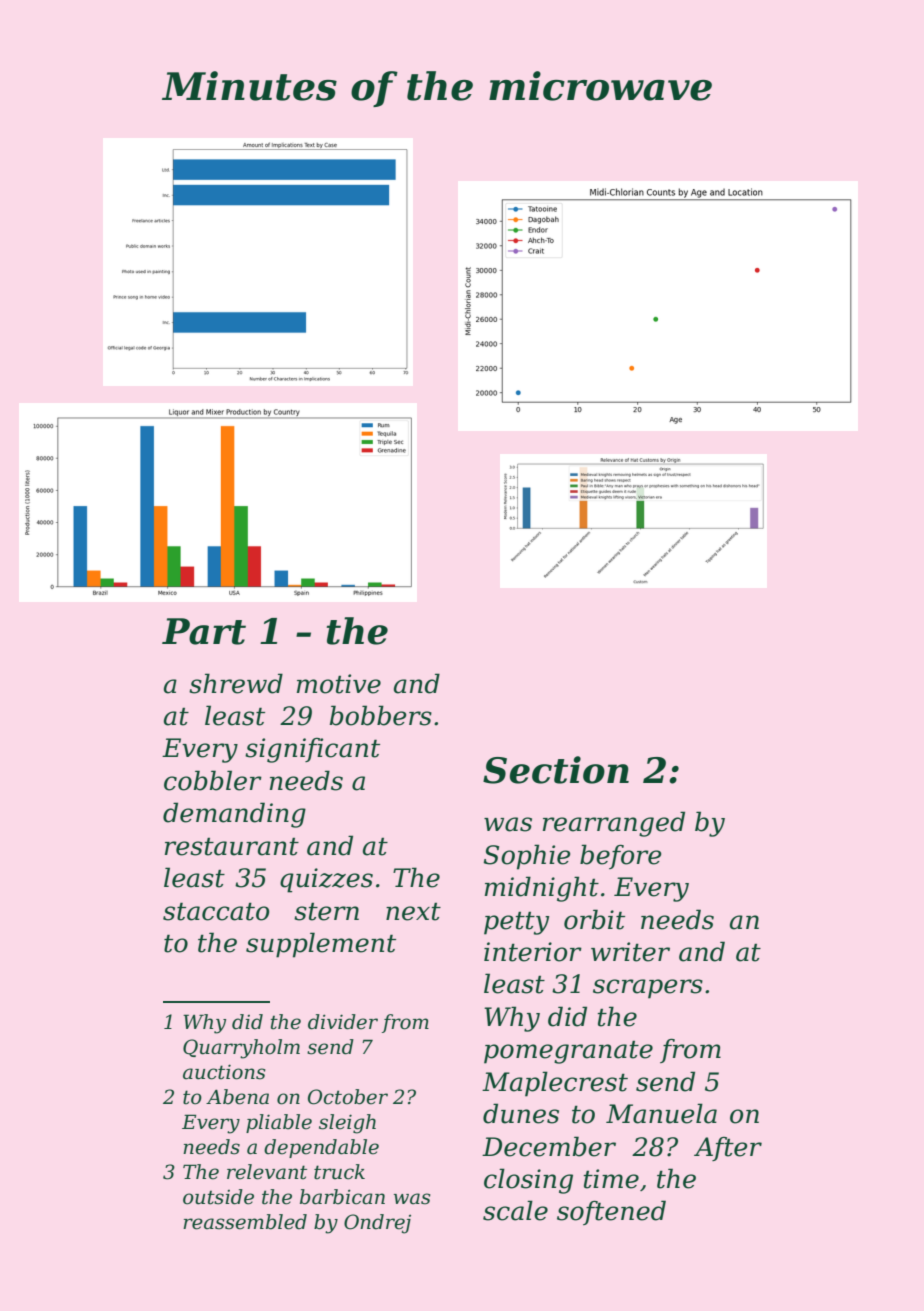 This page has height=1311, width=924. I want to click on divider, so click(343, 1022).
